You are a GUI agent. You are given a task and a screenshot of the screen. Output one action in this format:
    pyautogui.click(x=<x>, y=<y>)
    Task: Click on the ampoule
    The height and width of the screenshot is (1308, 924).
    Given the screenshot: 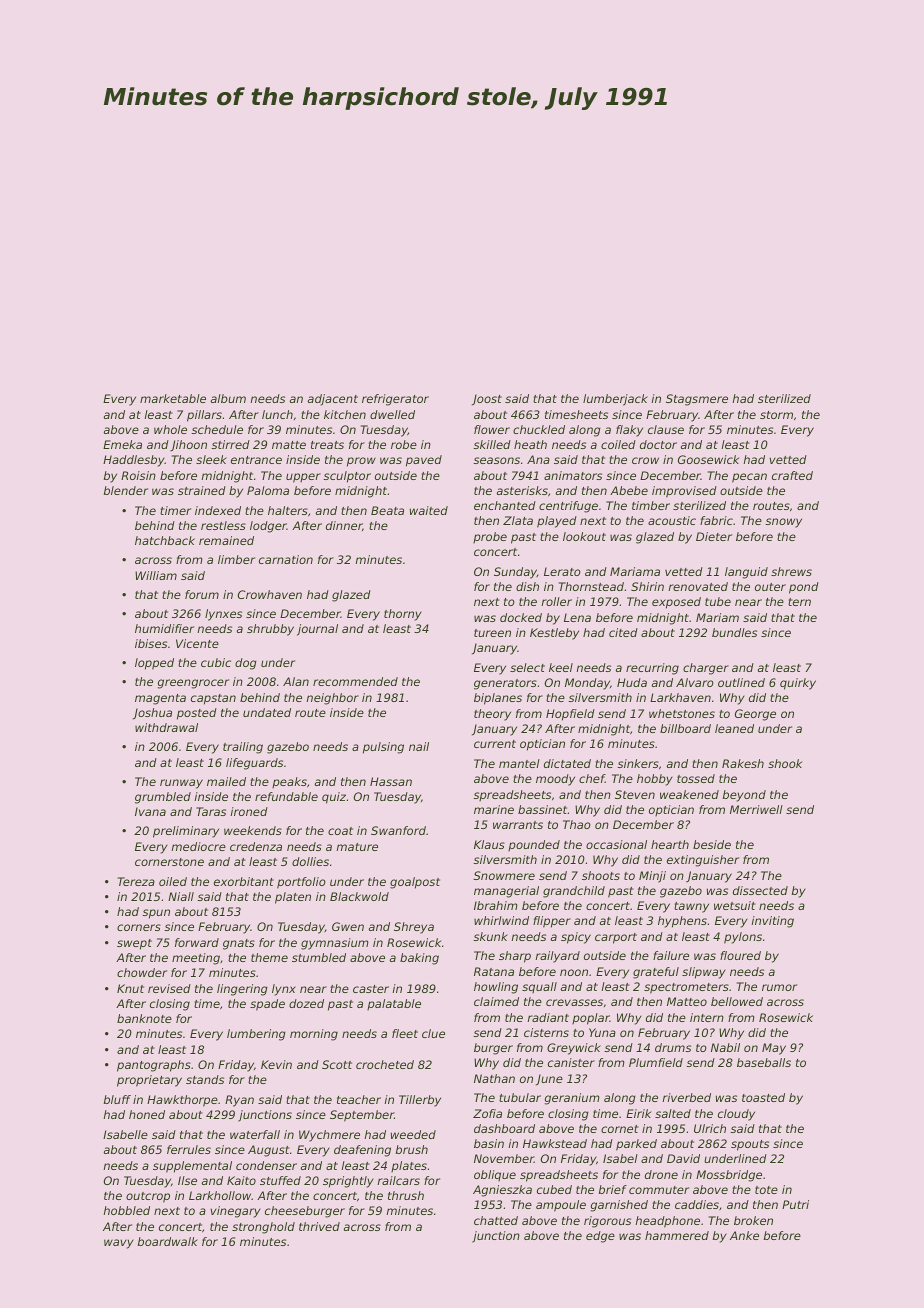 What is the action you would take?
    pyautogui.click(x=561, y=1206)
